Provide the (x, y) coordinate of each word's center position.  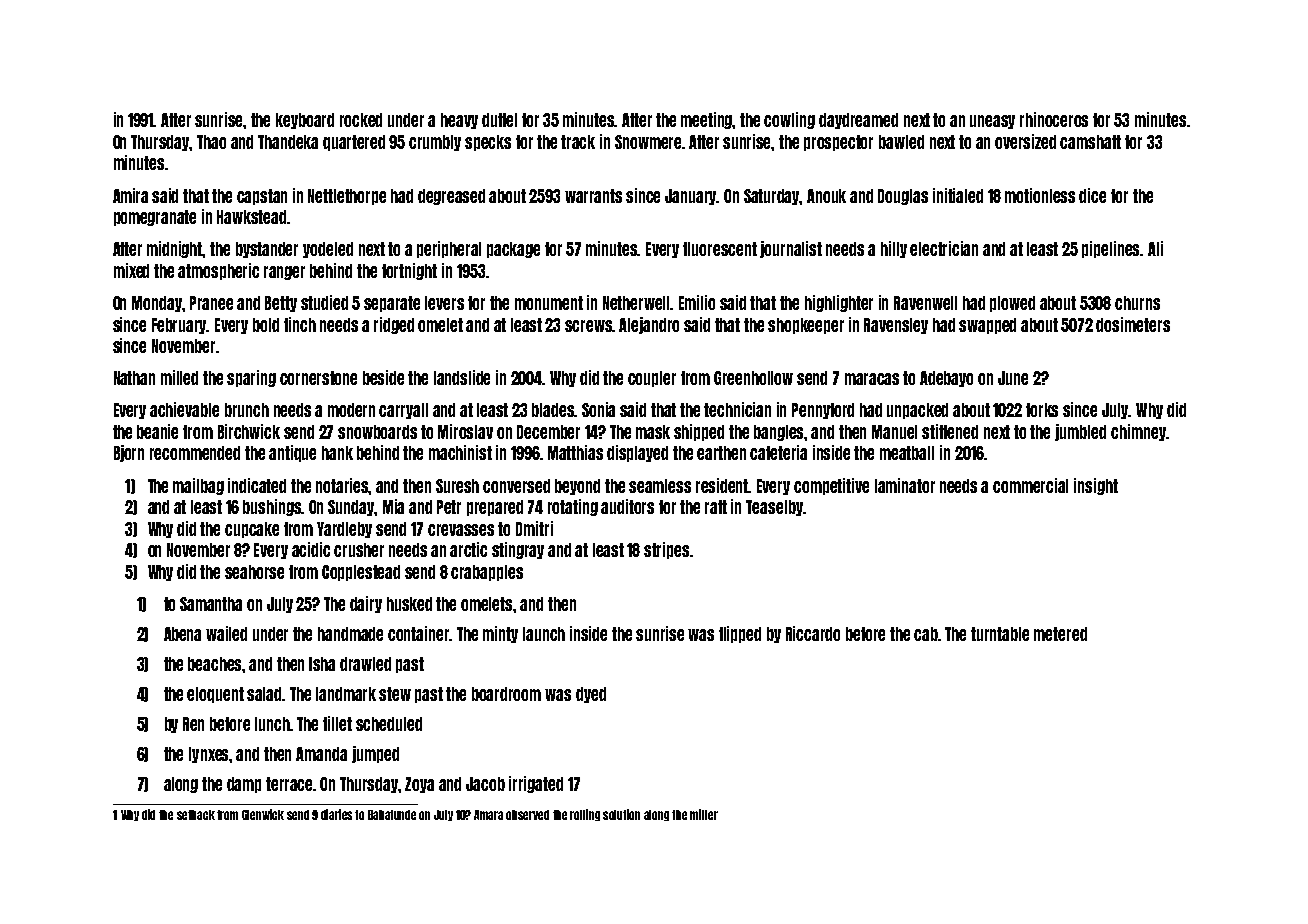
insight (1096, 486)
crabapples (487, 573)
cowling (789, 120)
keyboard (305, 121)
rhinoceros (1054, 119)
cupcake (252, 530)
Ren (193, 724)
